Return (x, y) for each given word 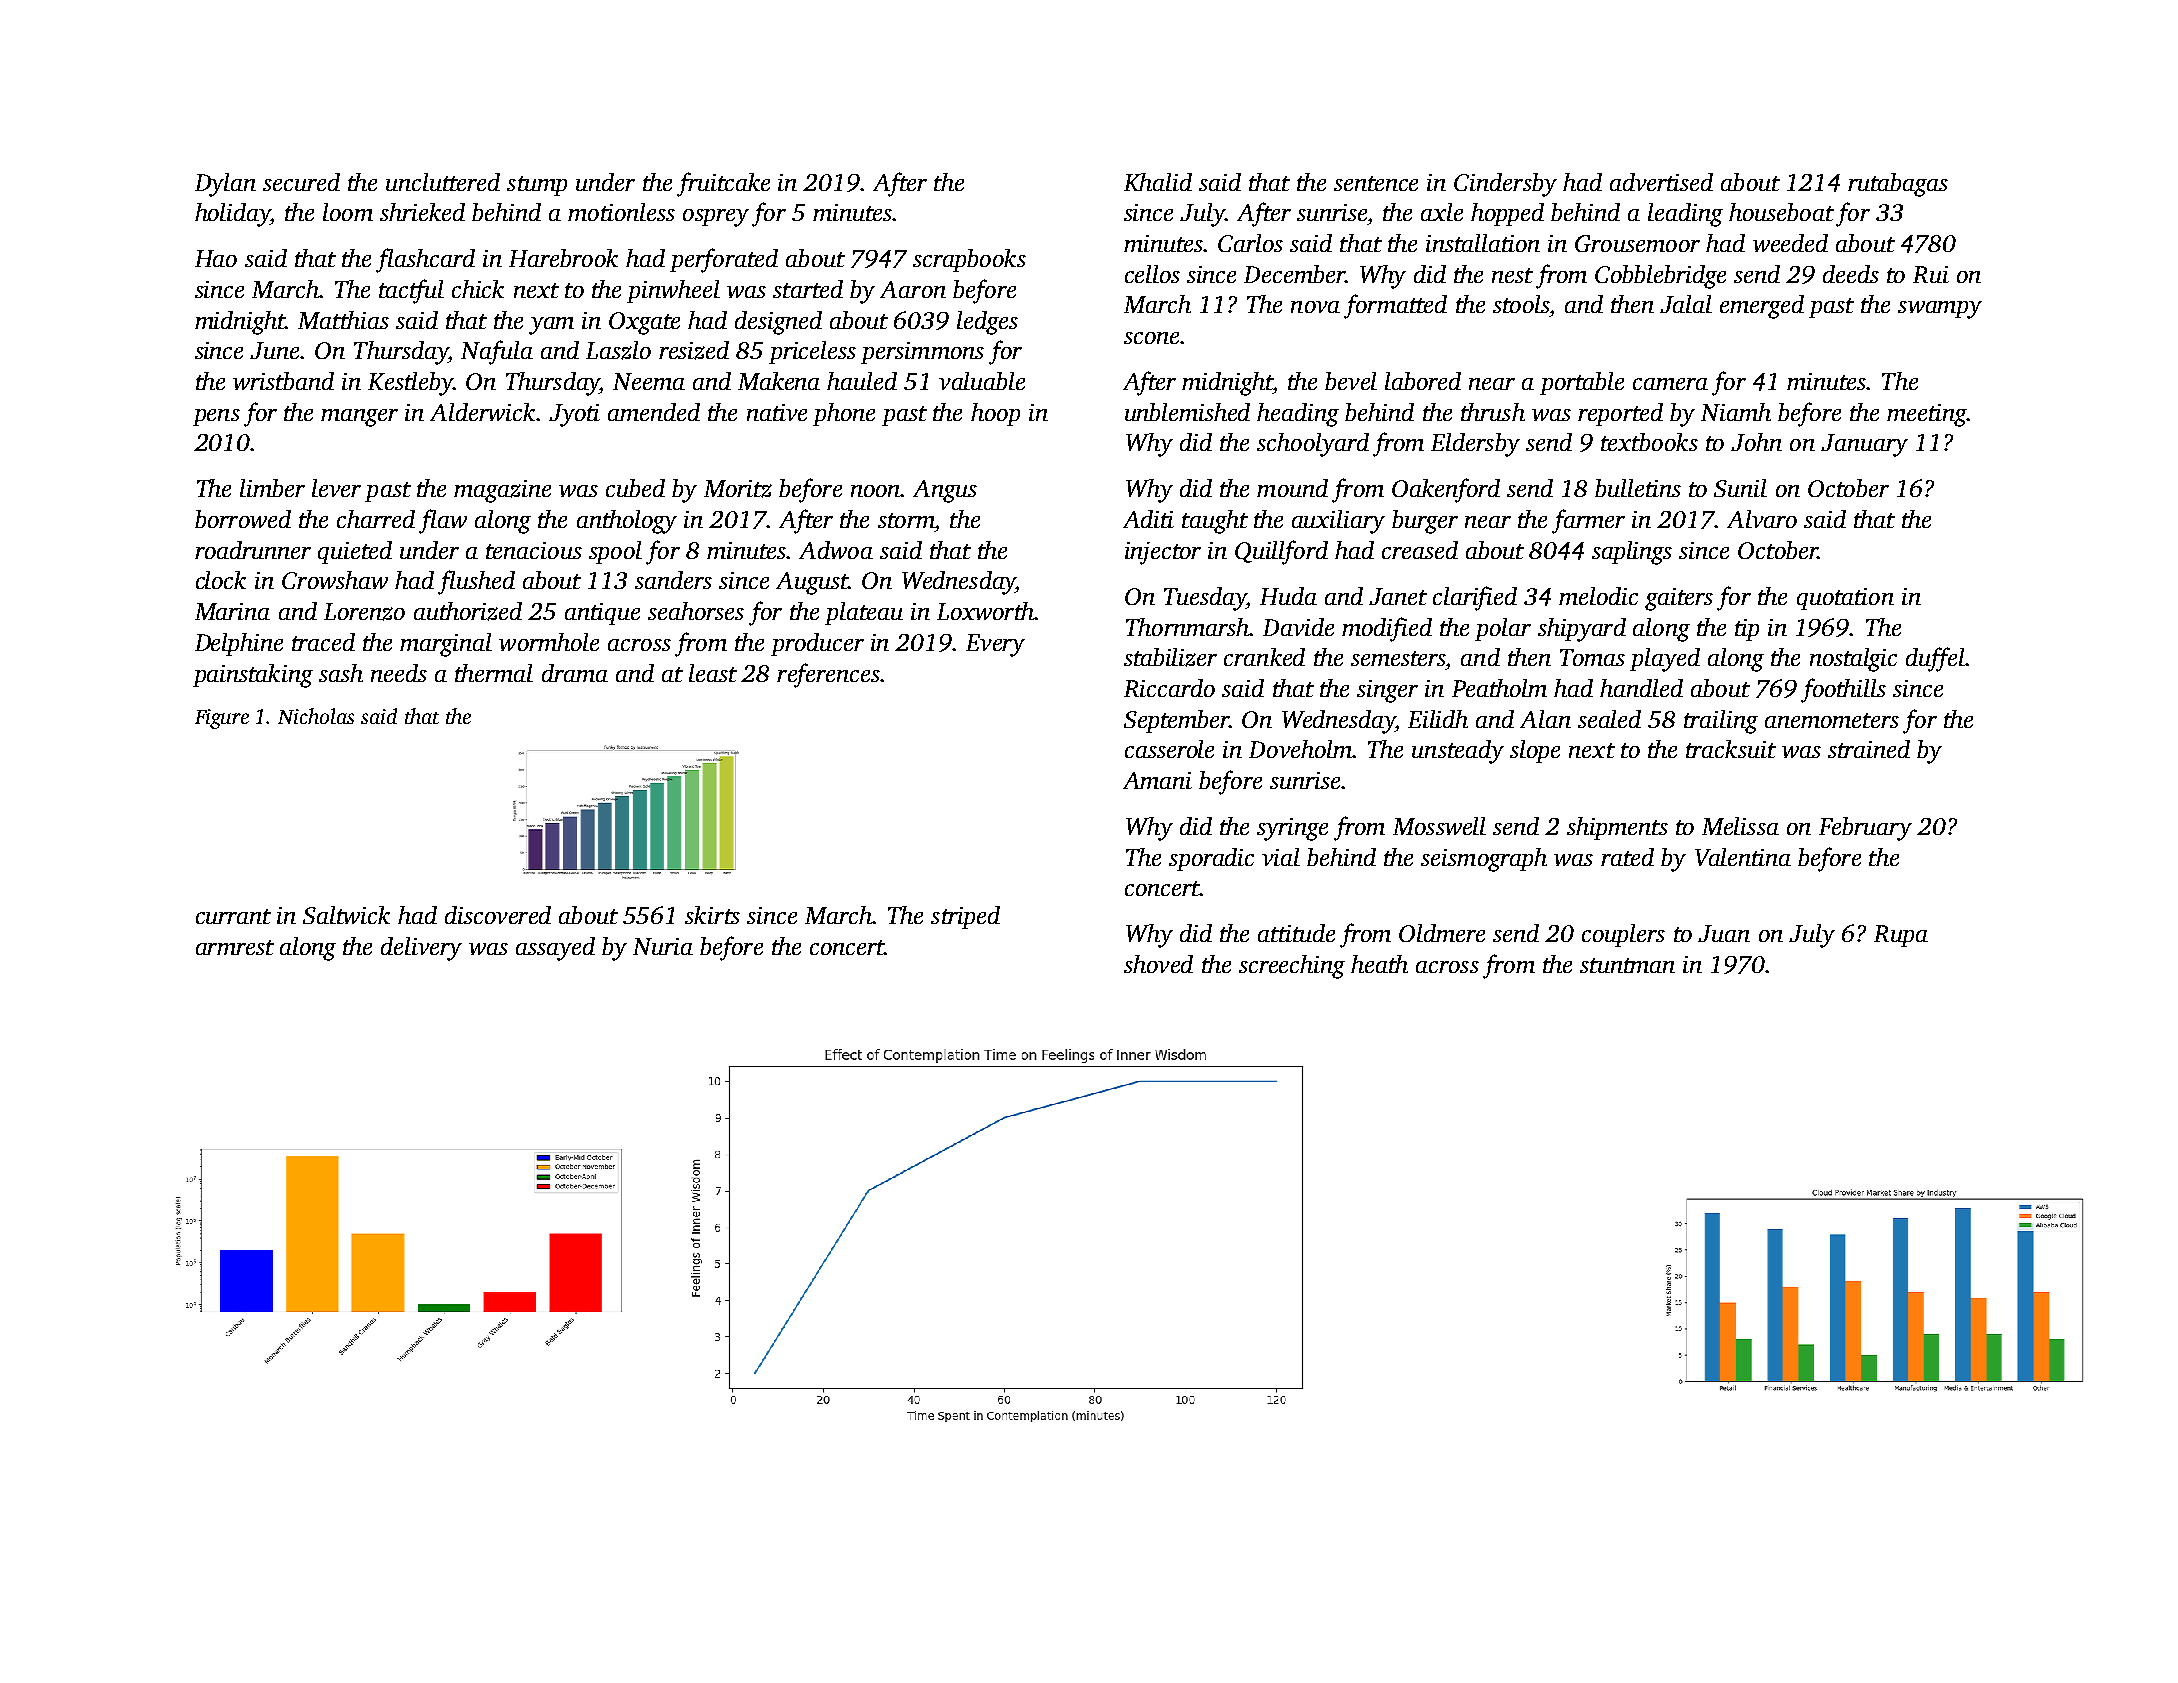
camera (1670, 384)
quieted (355, 552)
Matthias (343, 320)
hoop (995, 414)
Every (995, 645)
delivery (421, 949)
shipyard (1582, 630)
